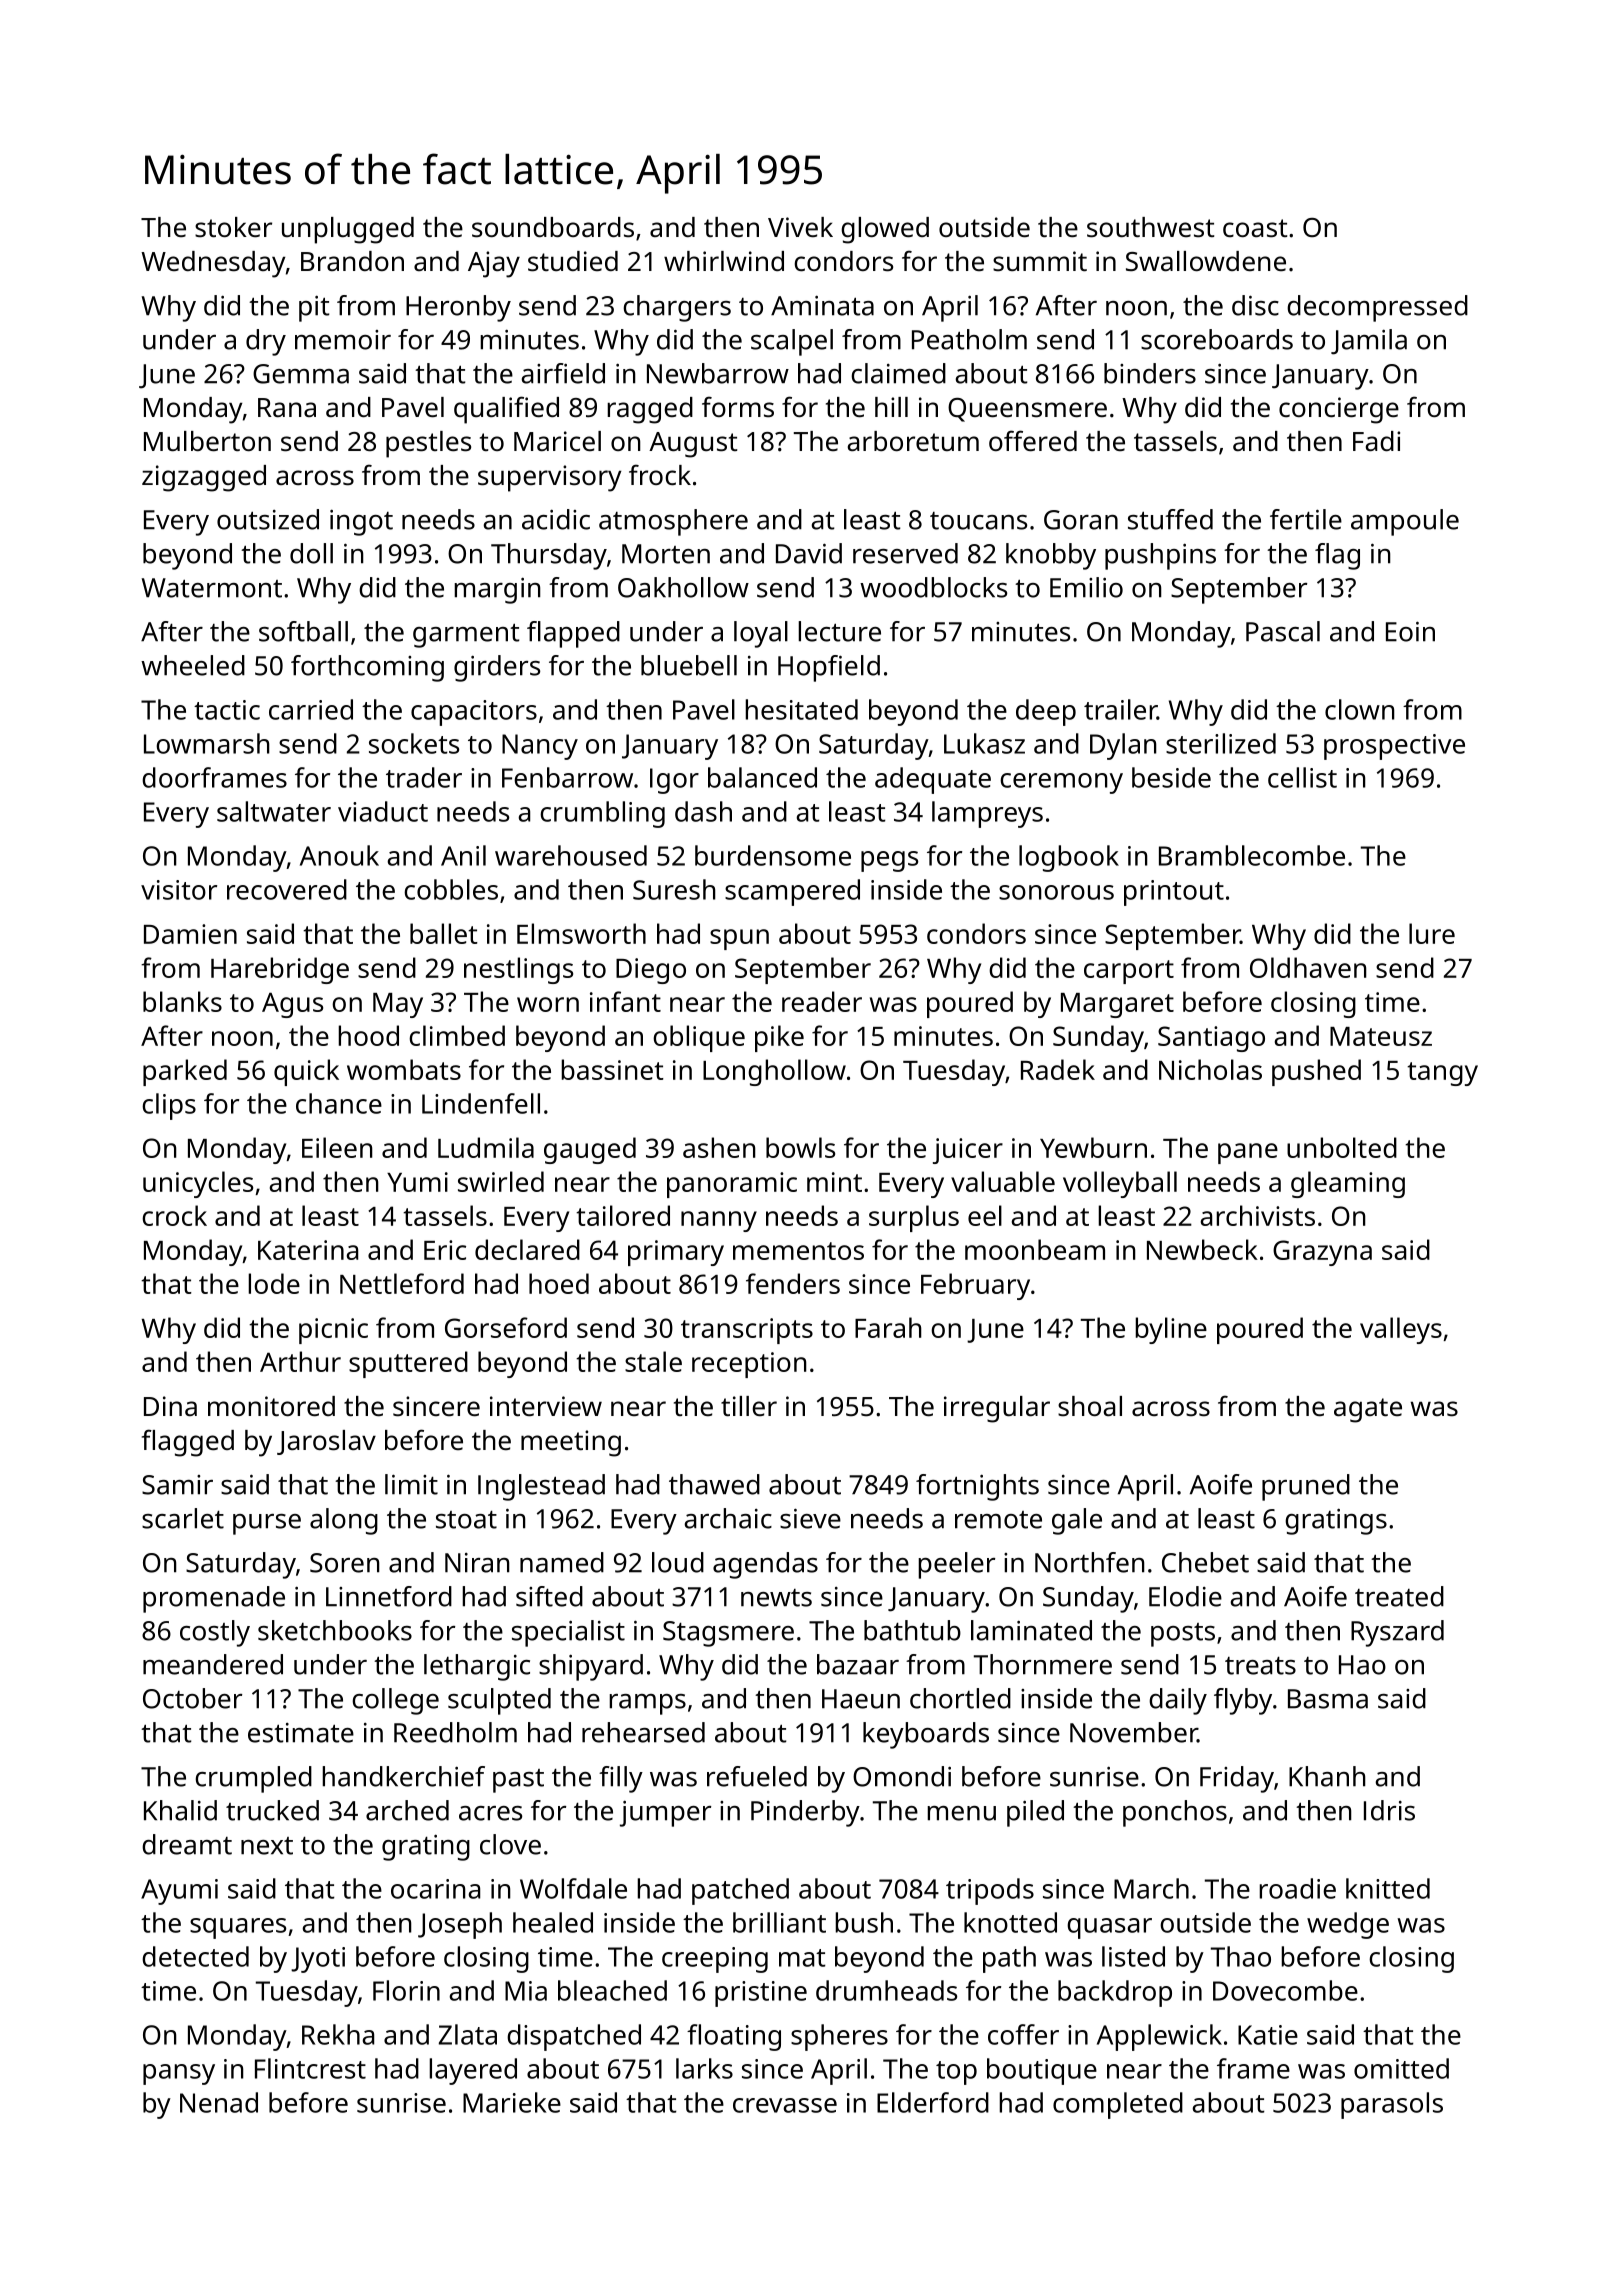 This screenshot has height=2292, width=1620. What do you see at coordinates (348, 230) in the screenshot?
I see `unplugged` at bounding box center [348, 230].
